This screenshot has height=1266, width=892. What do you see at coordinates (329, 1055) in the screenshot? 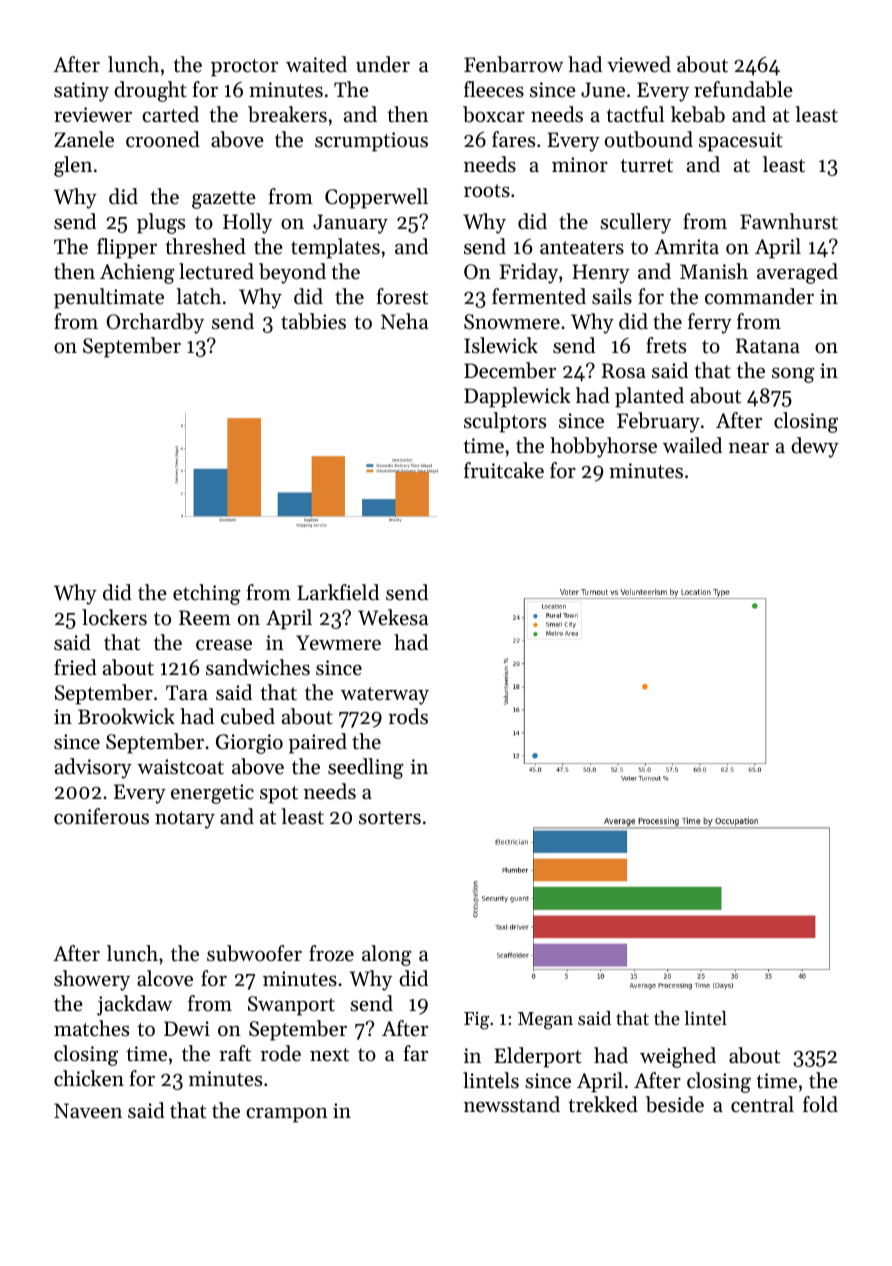
I see `next` at bounding box center [329, 1055].
